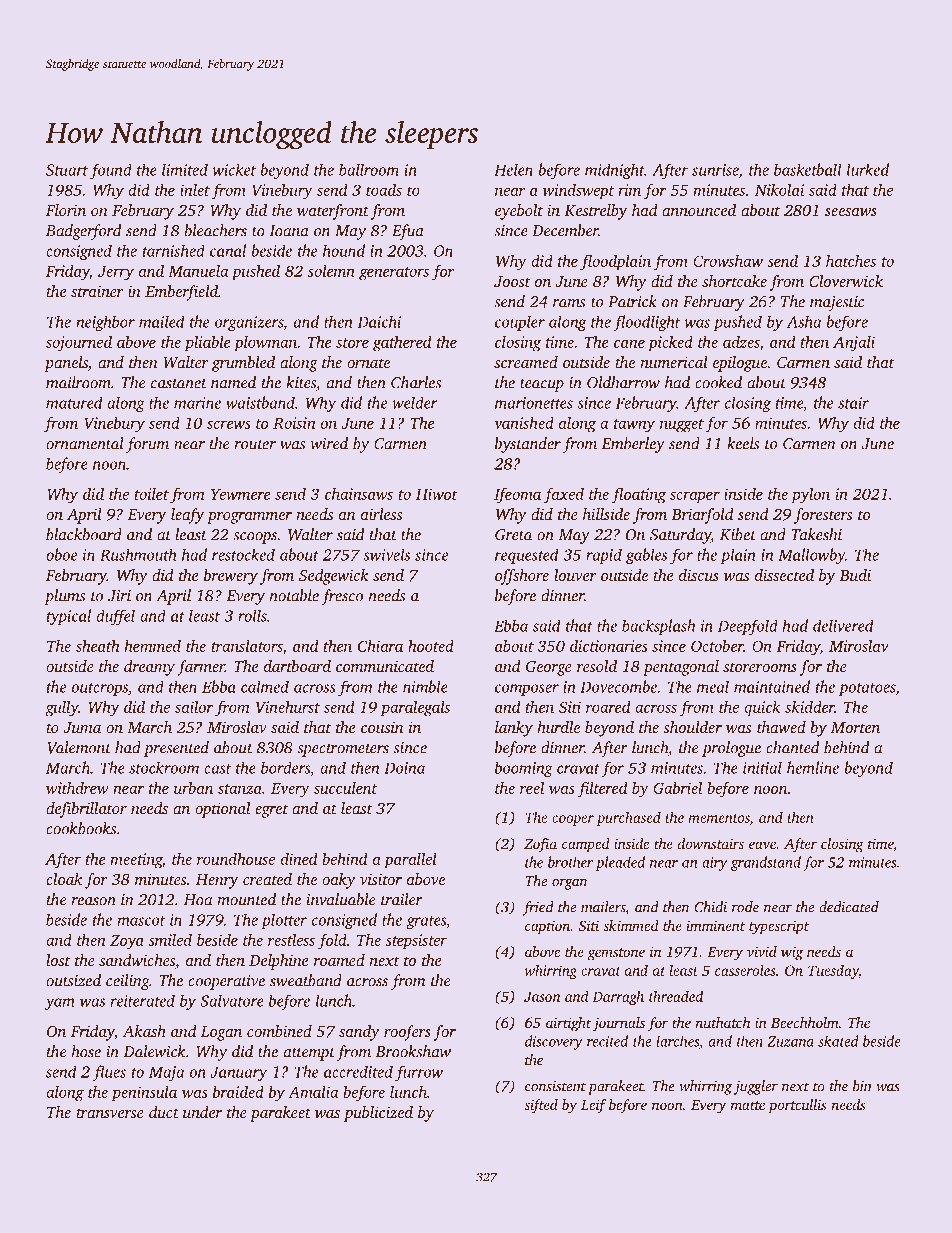  Describe the element at coordinates (234, 169) in the document. I see `wicket` at that location.
